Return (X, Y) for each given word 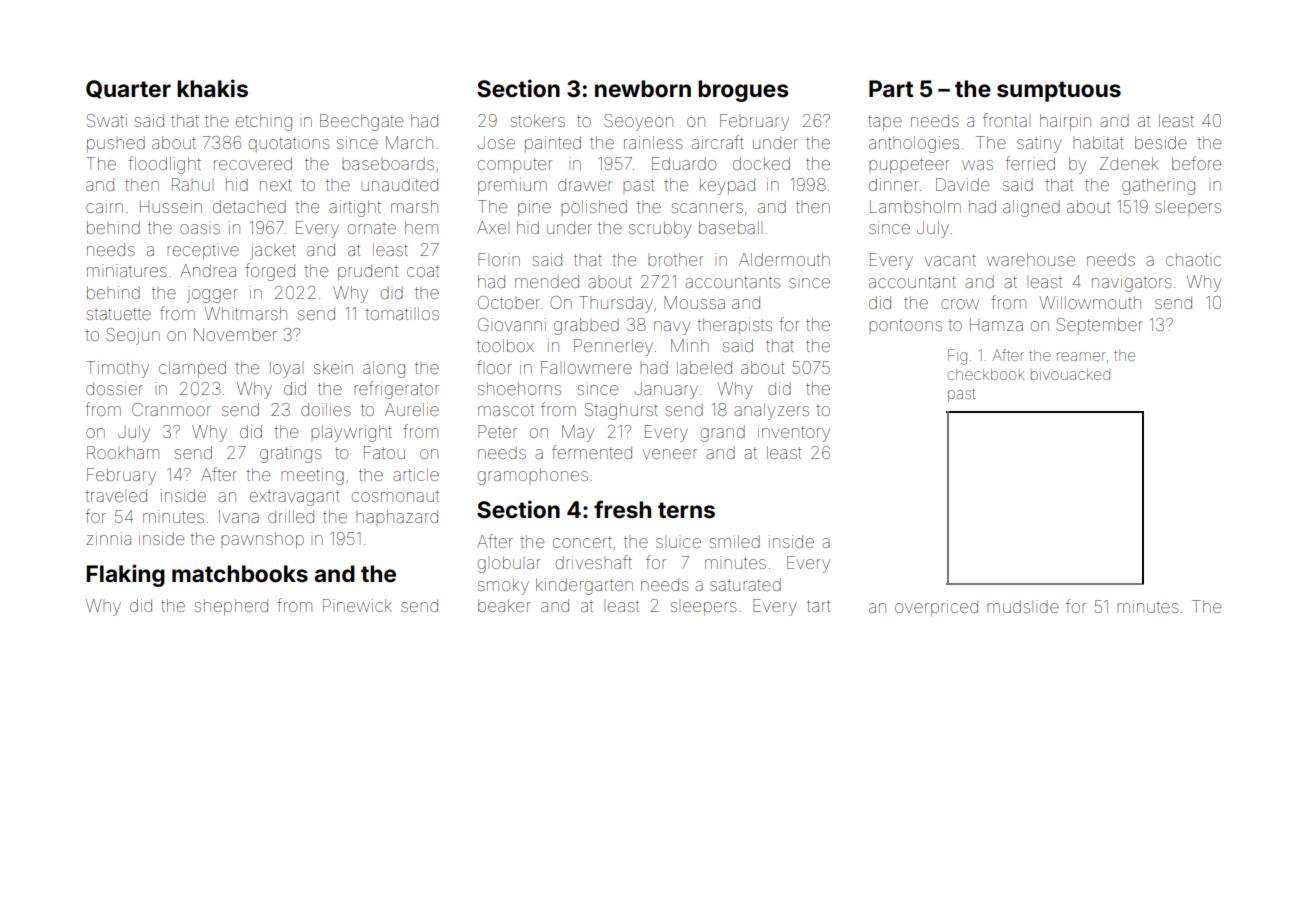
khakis (212, 88)
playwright (351, 433)
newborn (643, 89)
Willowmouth (1090, 302)
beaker (504, 605)
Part (891, 88)
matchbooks (240, 574)
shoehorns (519, 388)
